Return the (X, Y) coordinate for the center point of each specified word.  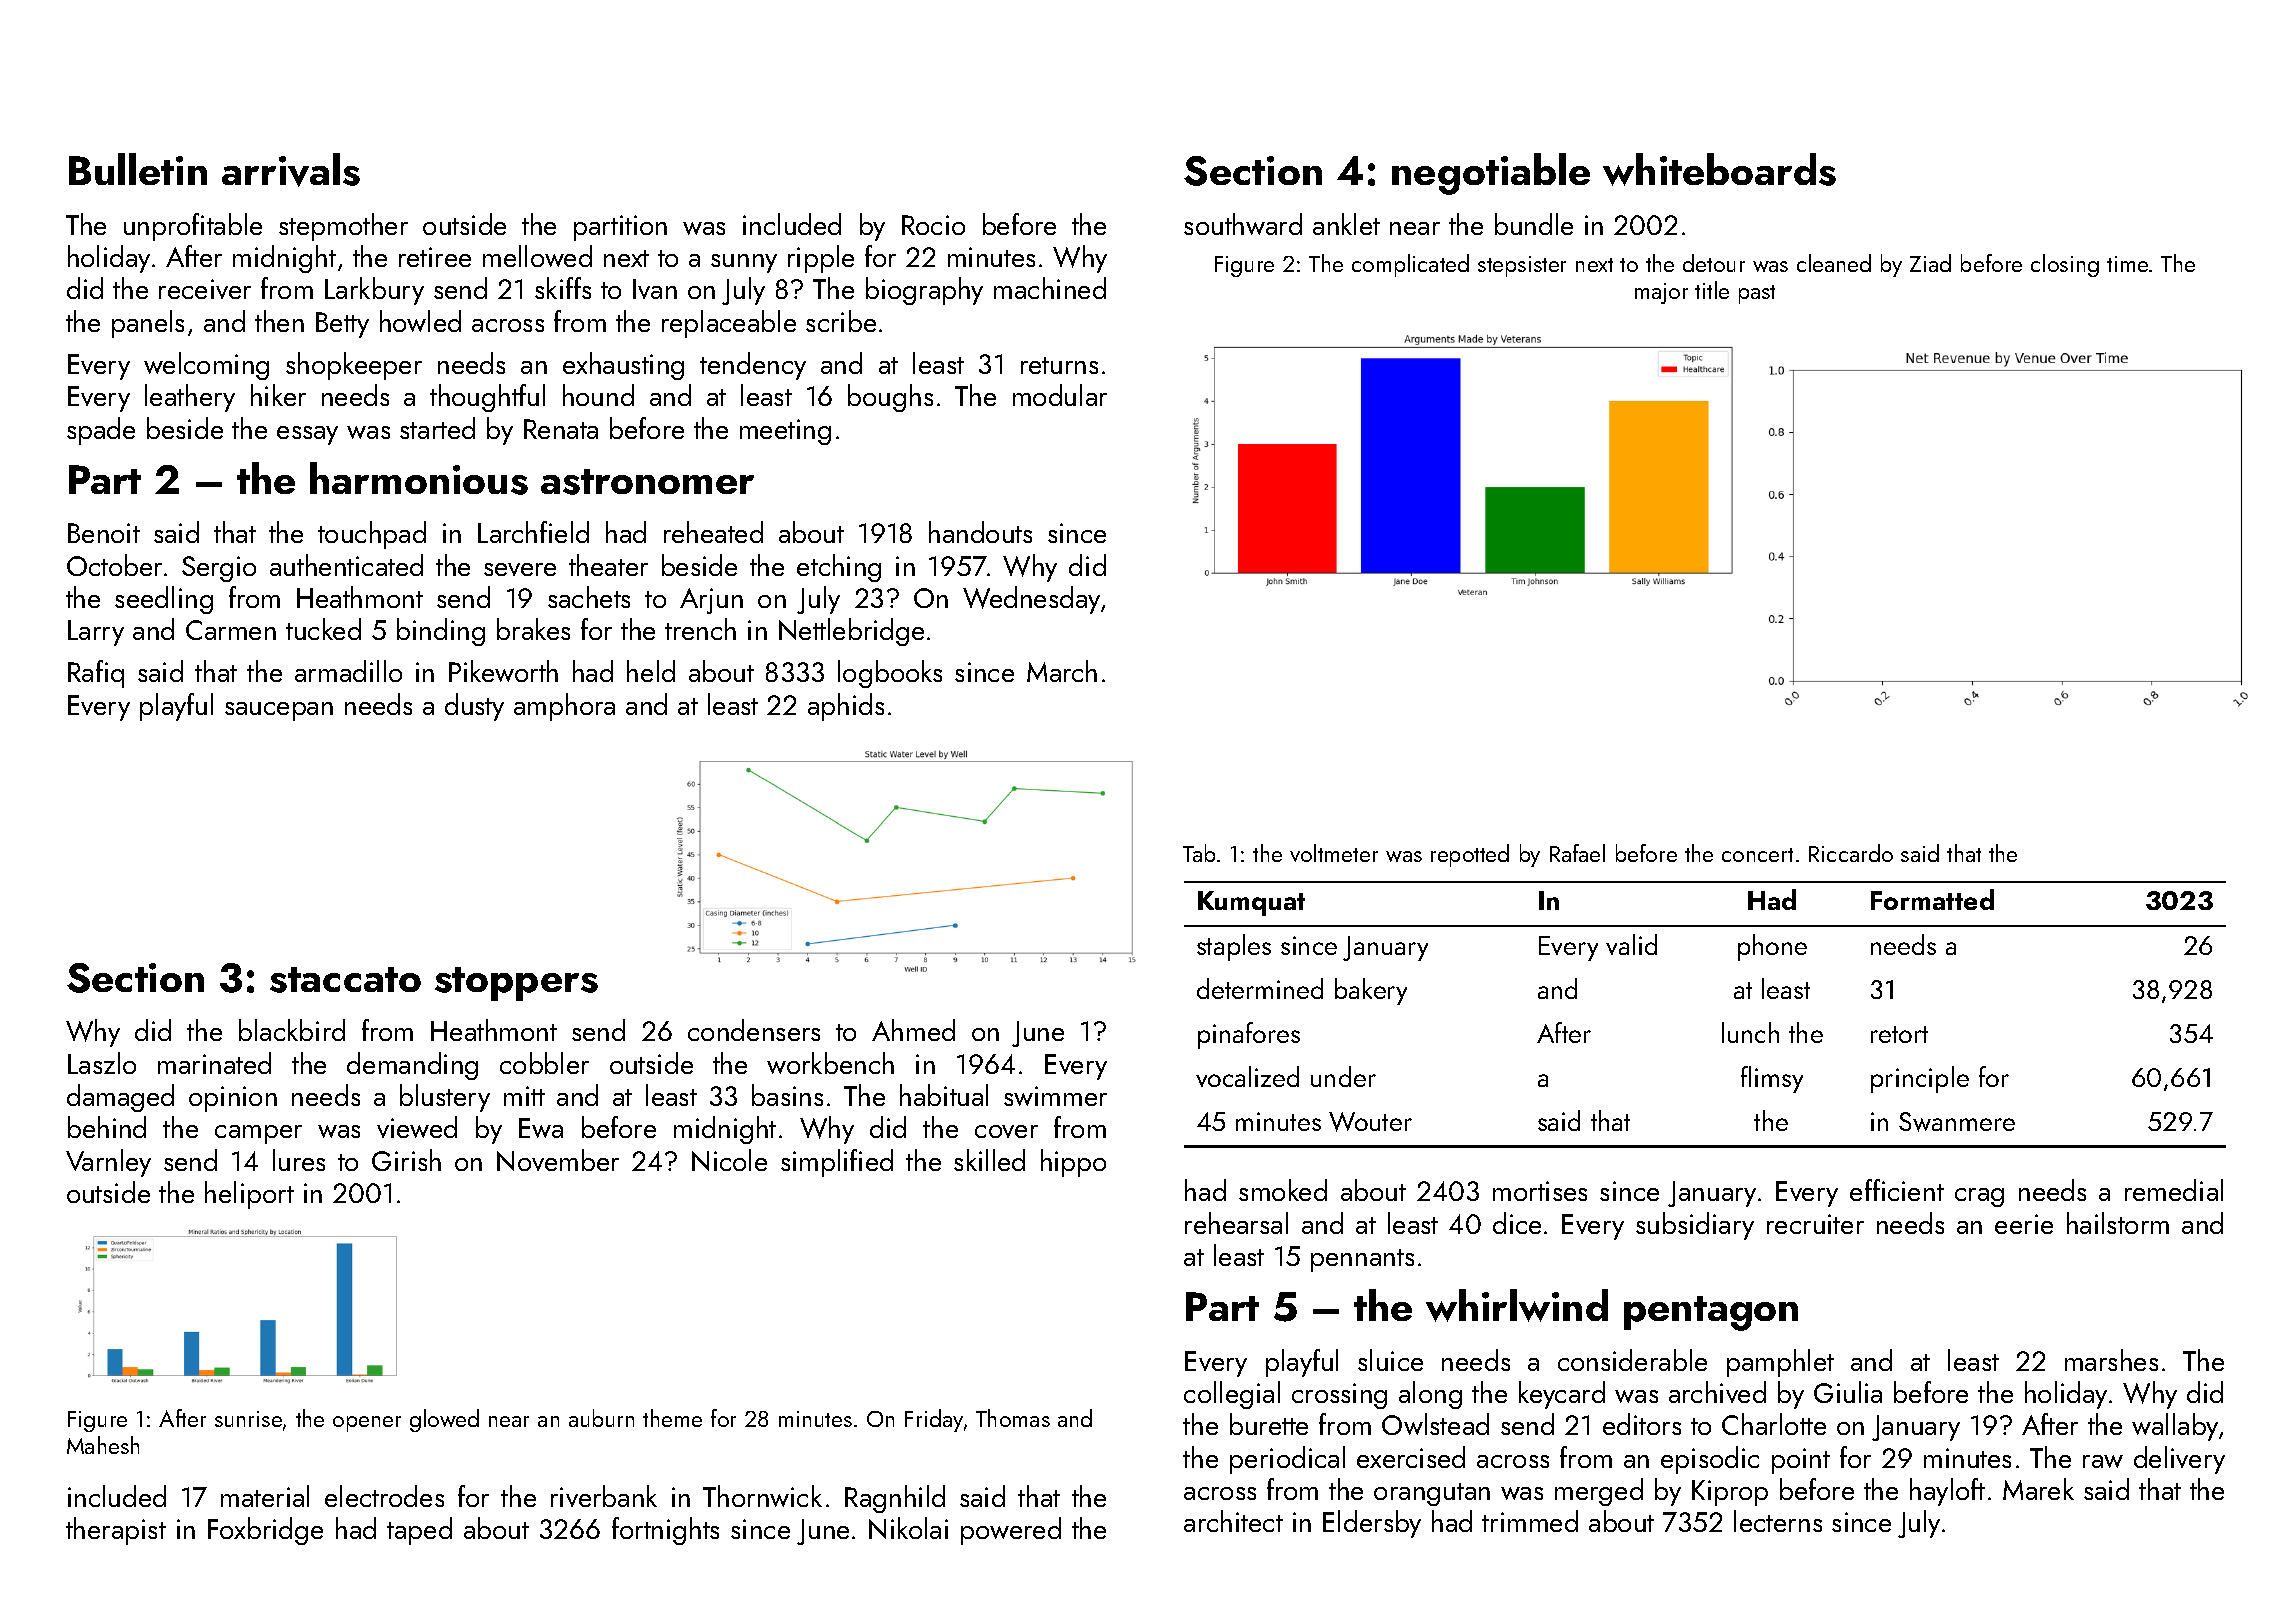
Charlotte (1774, 1424)
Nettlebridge (851, 632)
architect (1233, 1521)
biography (924, 291)
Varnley (108, 1163)
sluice (1390, 1360)
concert (1757, 855)
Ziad (1930, 263)
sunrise (248, 1419)
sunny (744, 263)
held (651, 671)
